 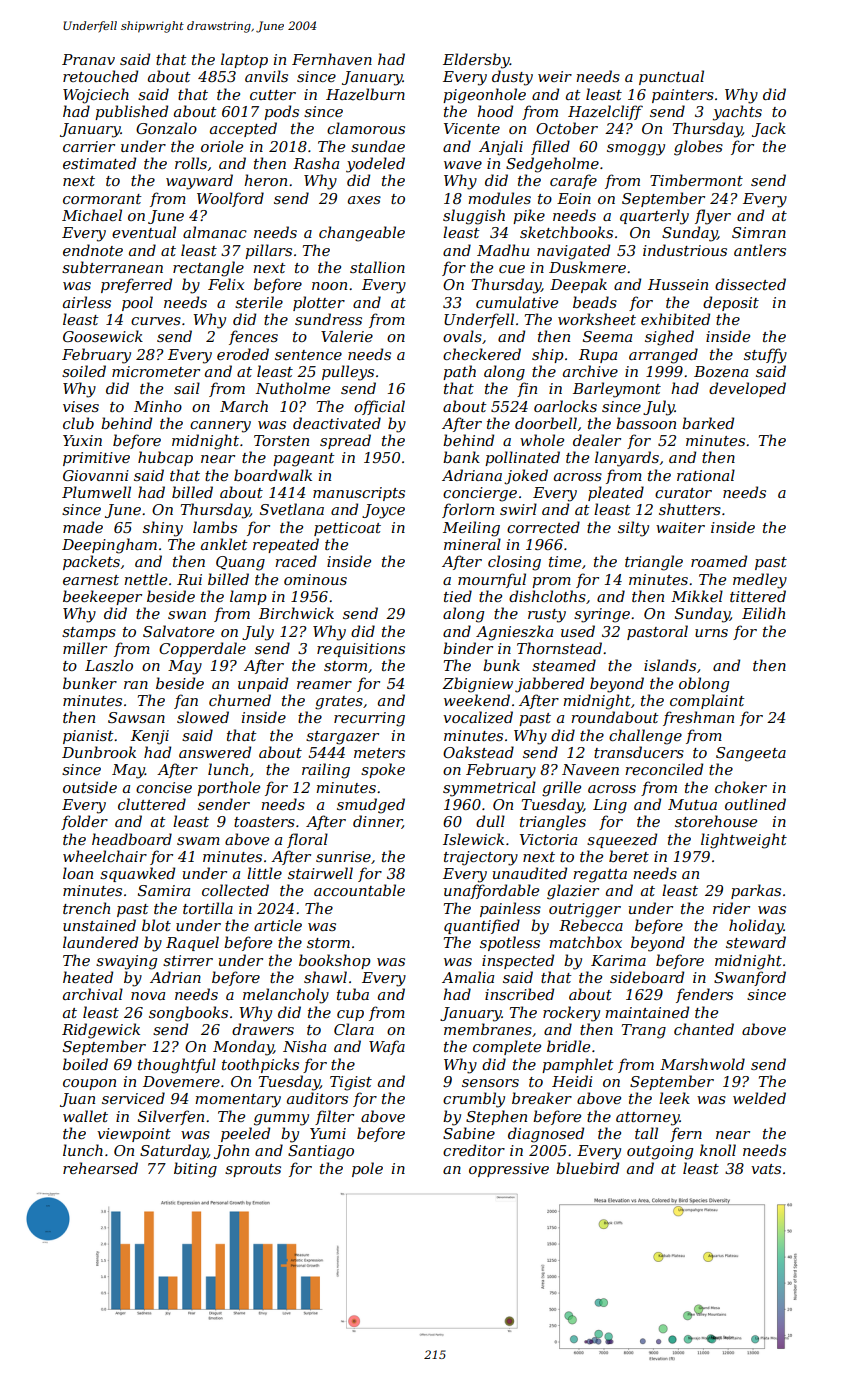 I want to click on pool, so click(x=137, y=303).
